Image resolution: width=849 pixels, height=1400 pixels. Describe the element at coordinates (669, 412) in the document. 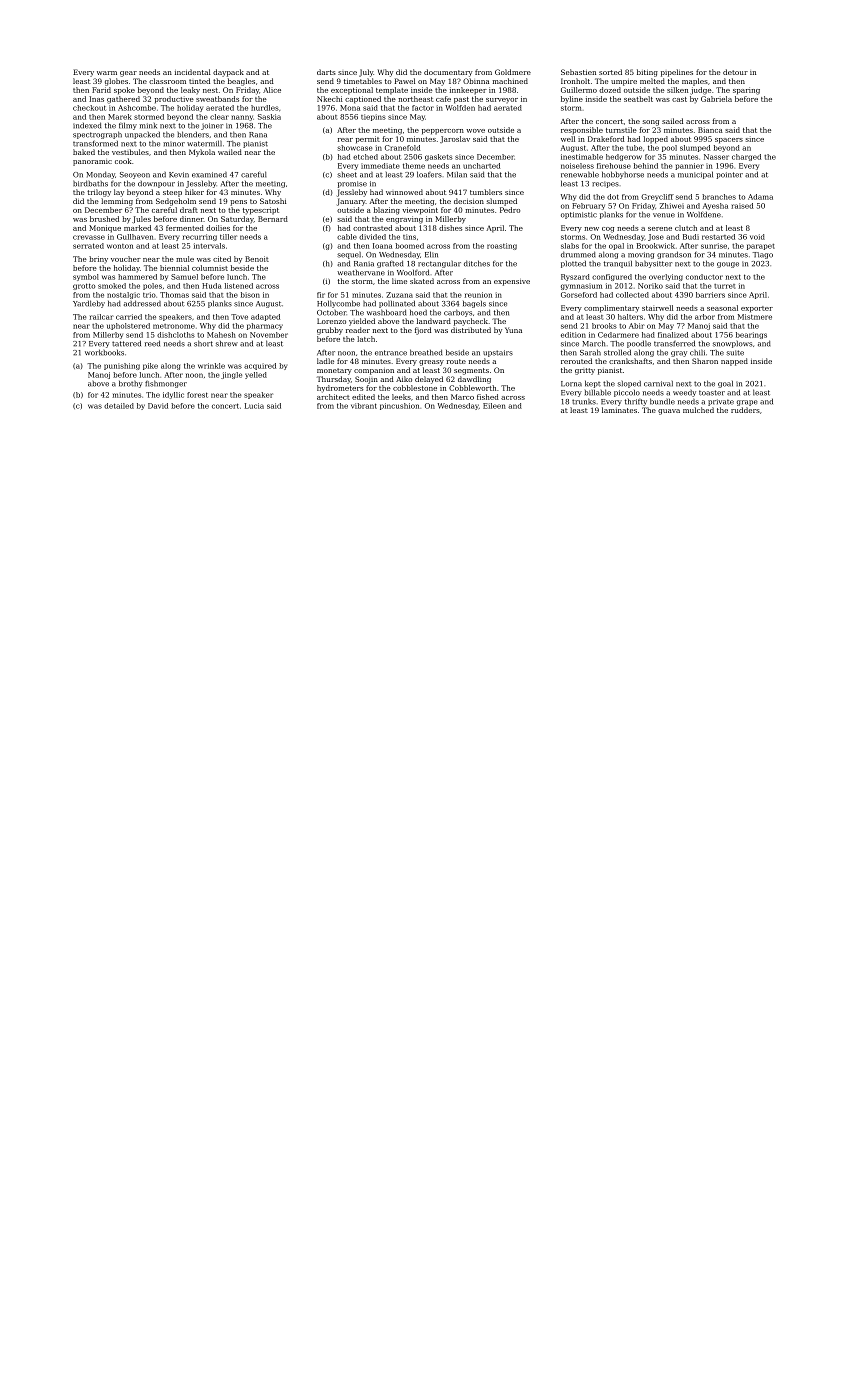

I see `guava` at that location.
